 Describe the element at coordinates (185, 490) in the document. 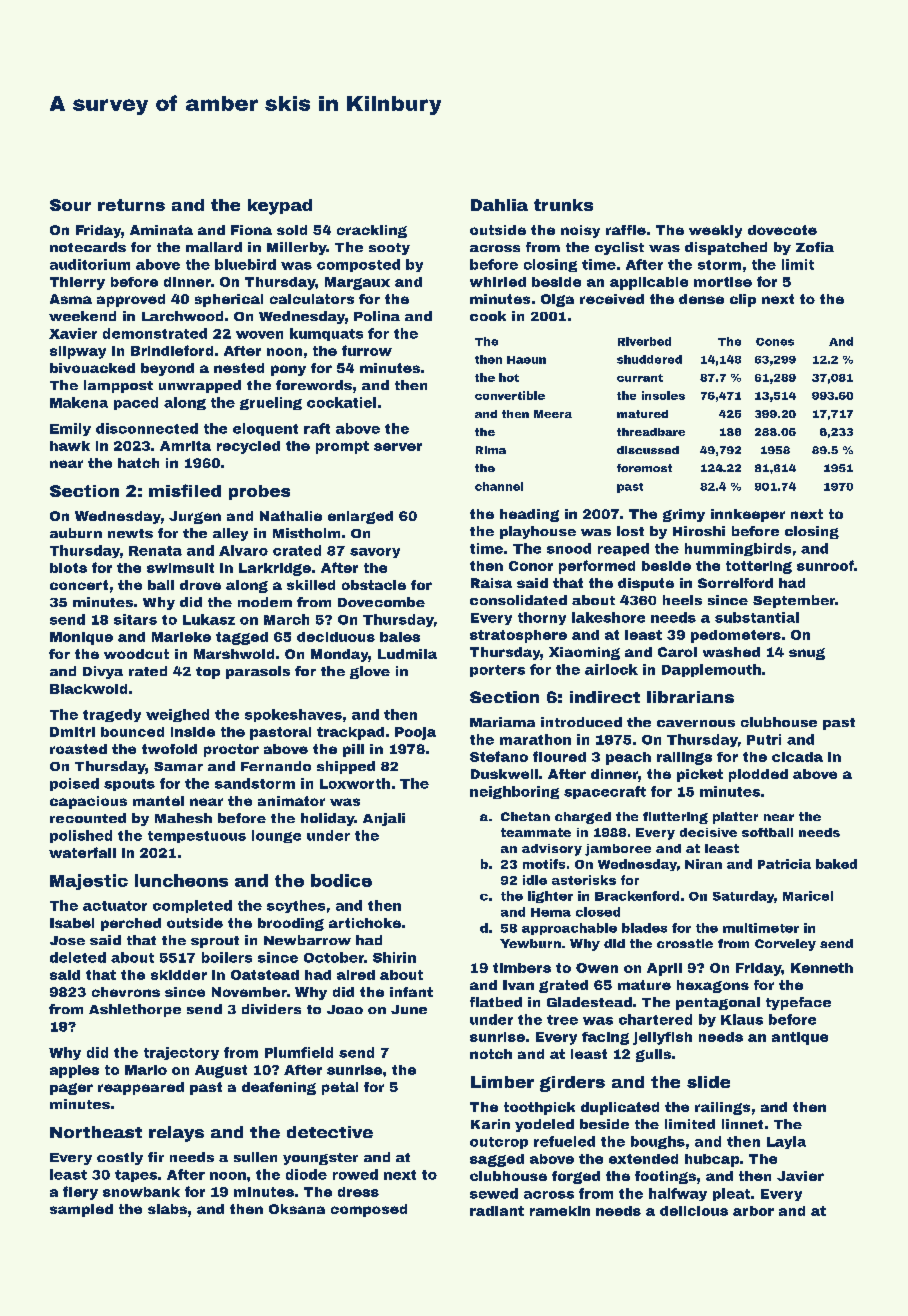

I see `misfiled` at that location.
